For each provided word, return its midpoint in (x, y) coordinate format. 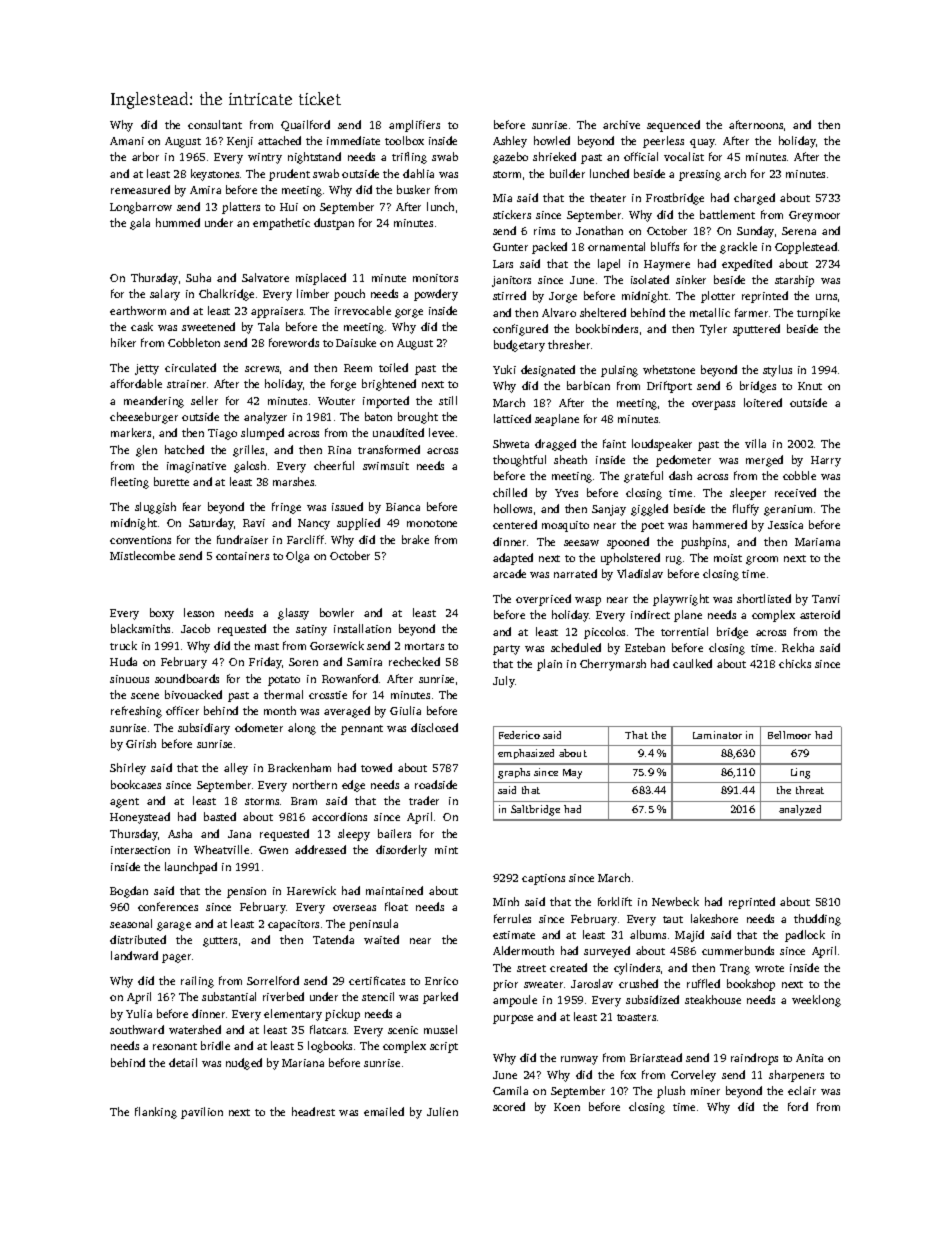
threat (810, 790)
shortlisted (764, 598)
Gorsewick (337, 645)
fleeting (130, 483)
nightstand (314, 158)
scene (145, 696)
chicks (795, 663)
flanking (156, 1113)
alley (236, 769)
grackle (738, 248)
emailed (384, 1111)
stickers (512, 214)
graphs (514, 773)
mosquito (565, 526)
